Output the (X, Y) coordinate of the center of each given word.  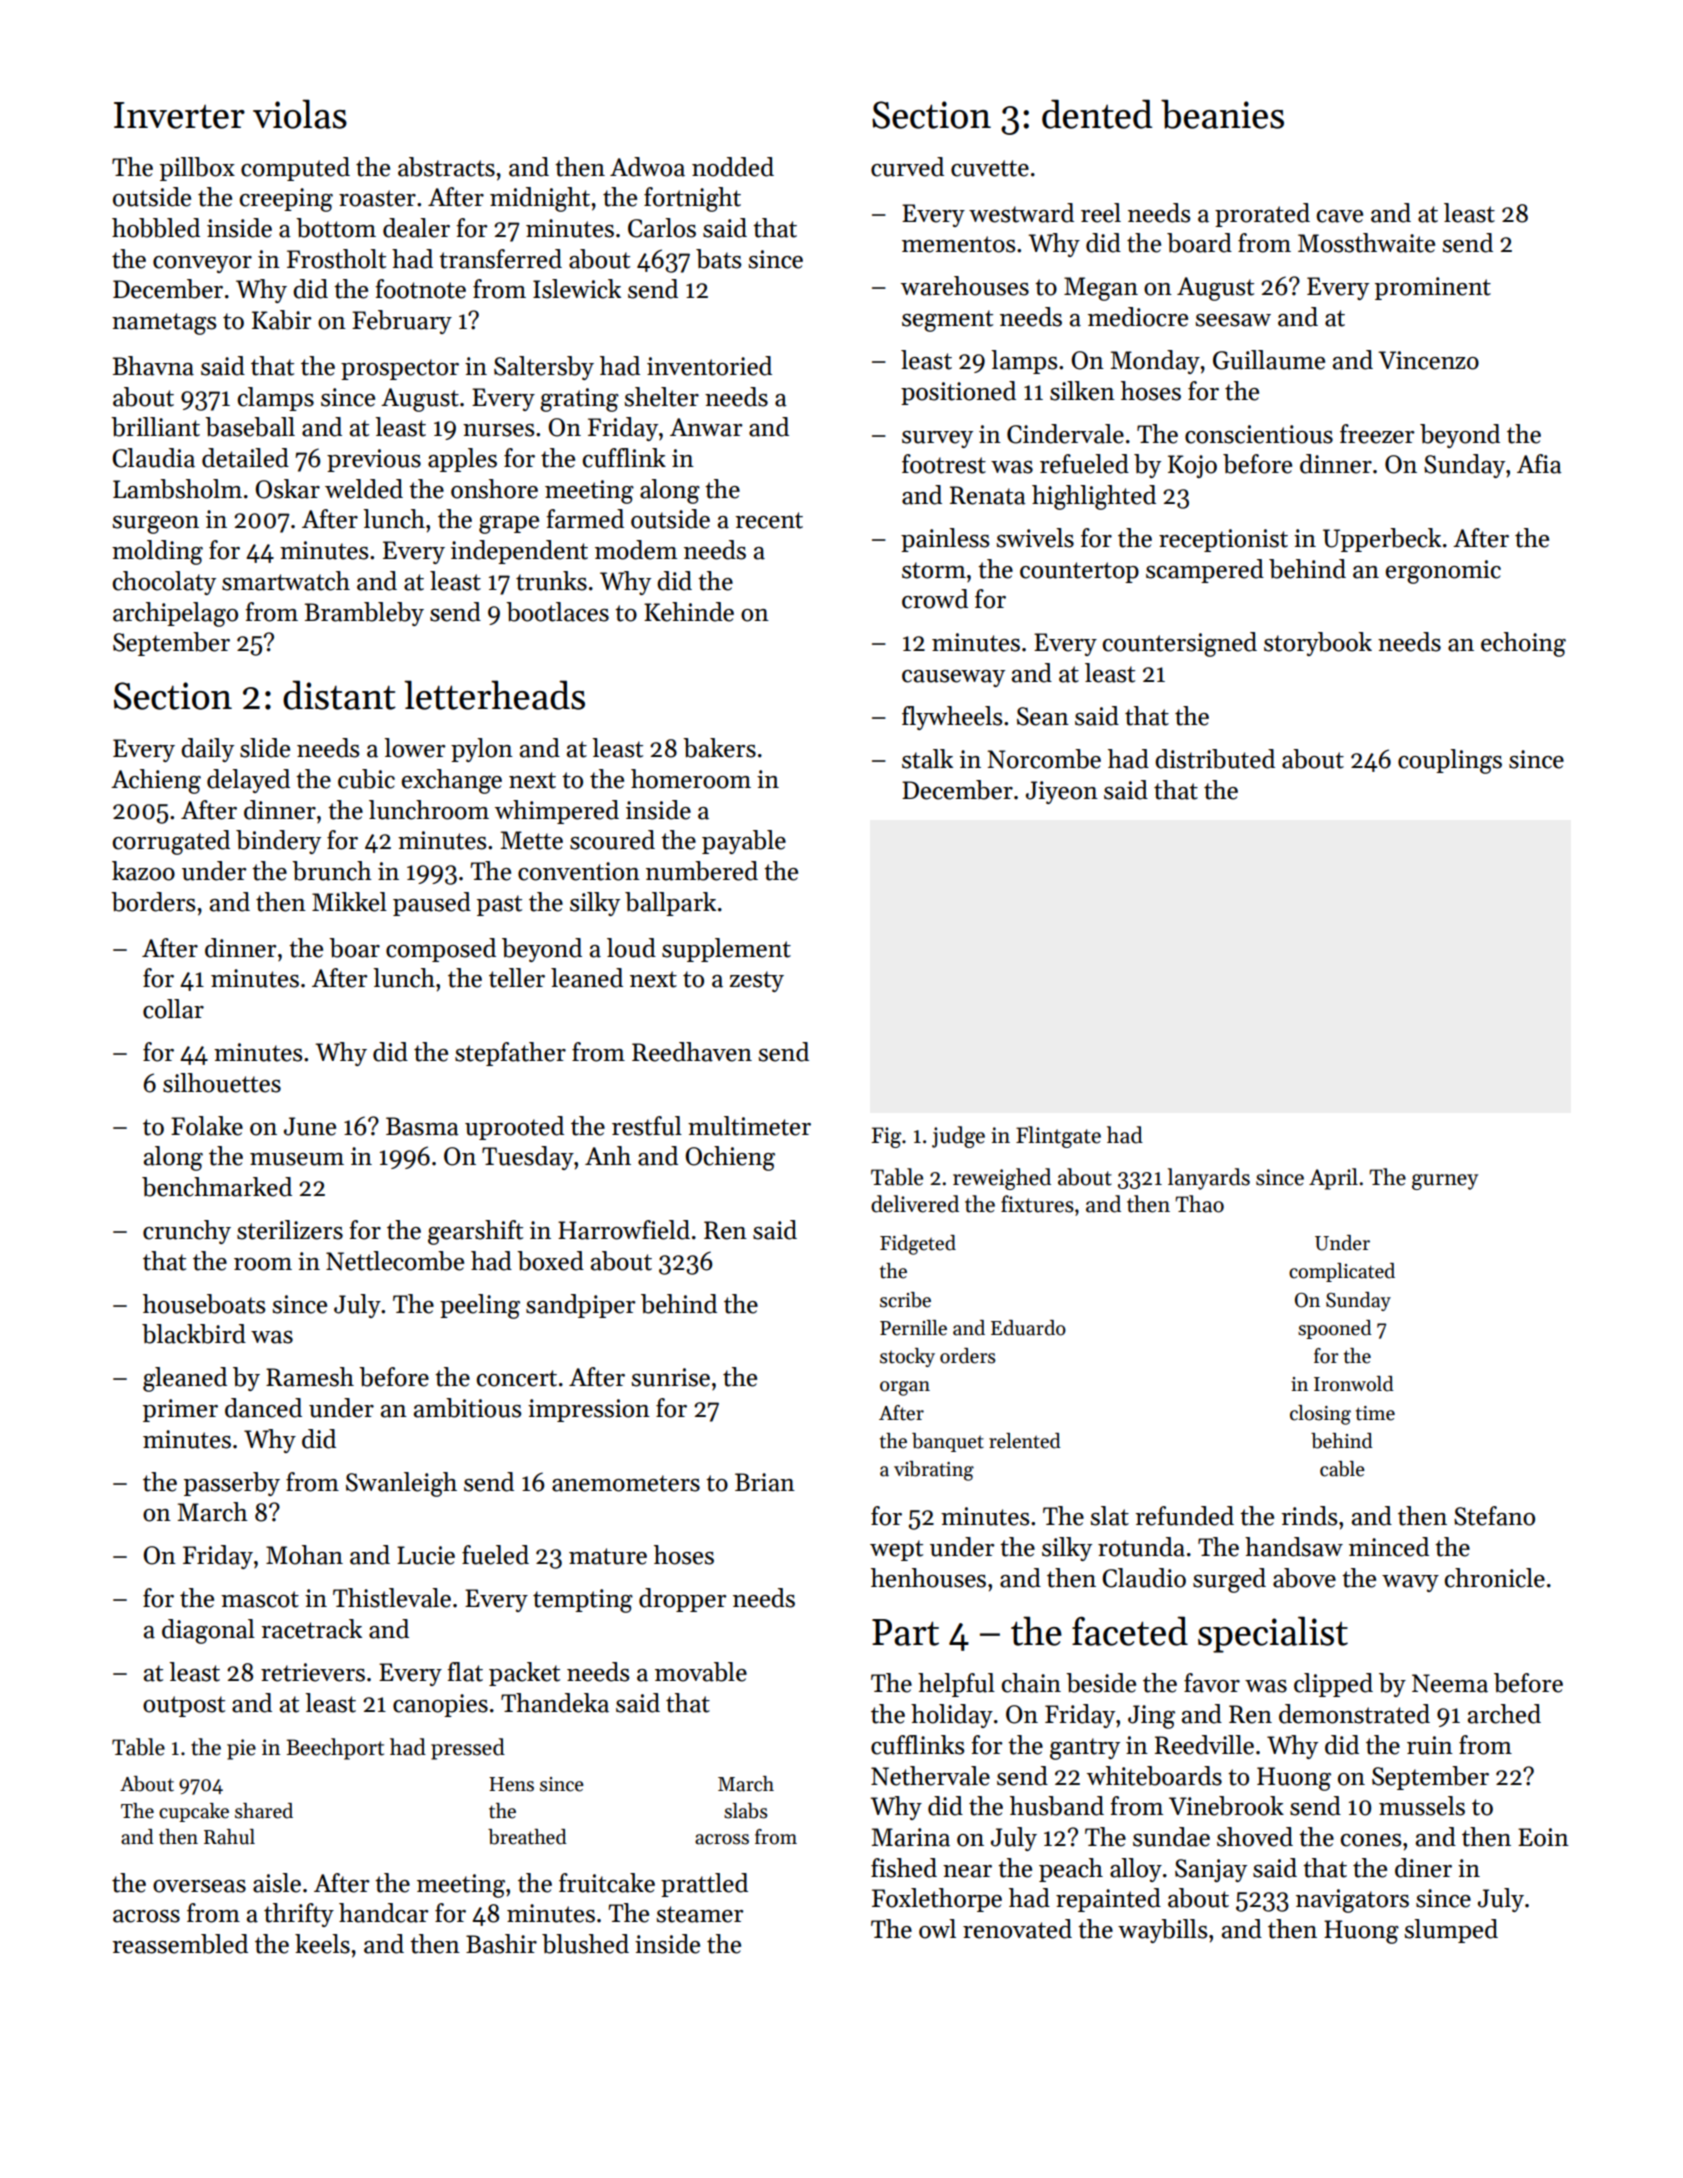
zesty (756, 981)
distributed (1215, 759)
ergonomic (1443, 572)
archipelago (175, 614)
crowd (935, 599)
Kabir (281, 320)
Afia (1539, 464)
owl (937, 1929)
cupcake (194, 1812)
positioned (958, 393)
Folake (207, 1126)
